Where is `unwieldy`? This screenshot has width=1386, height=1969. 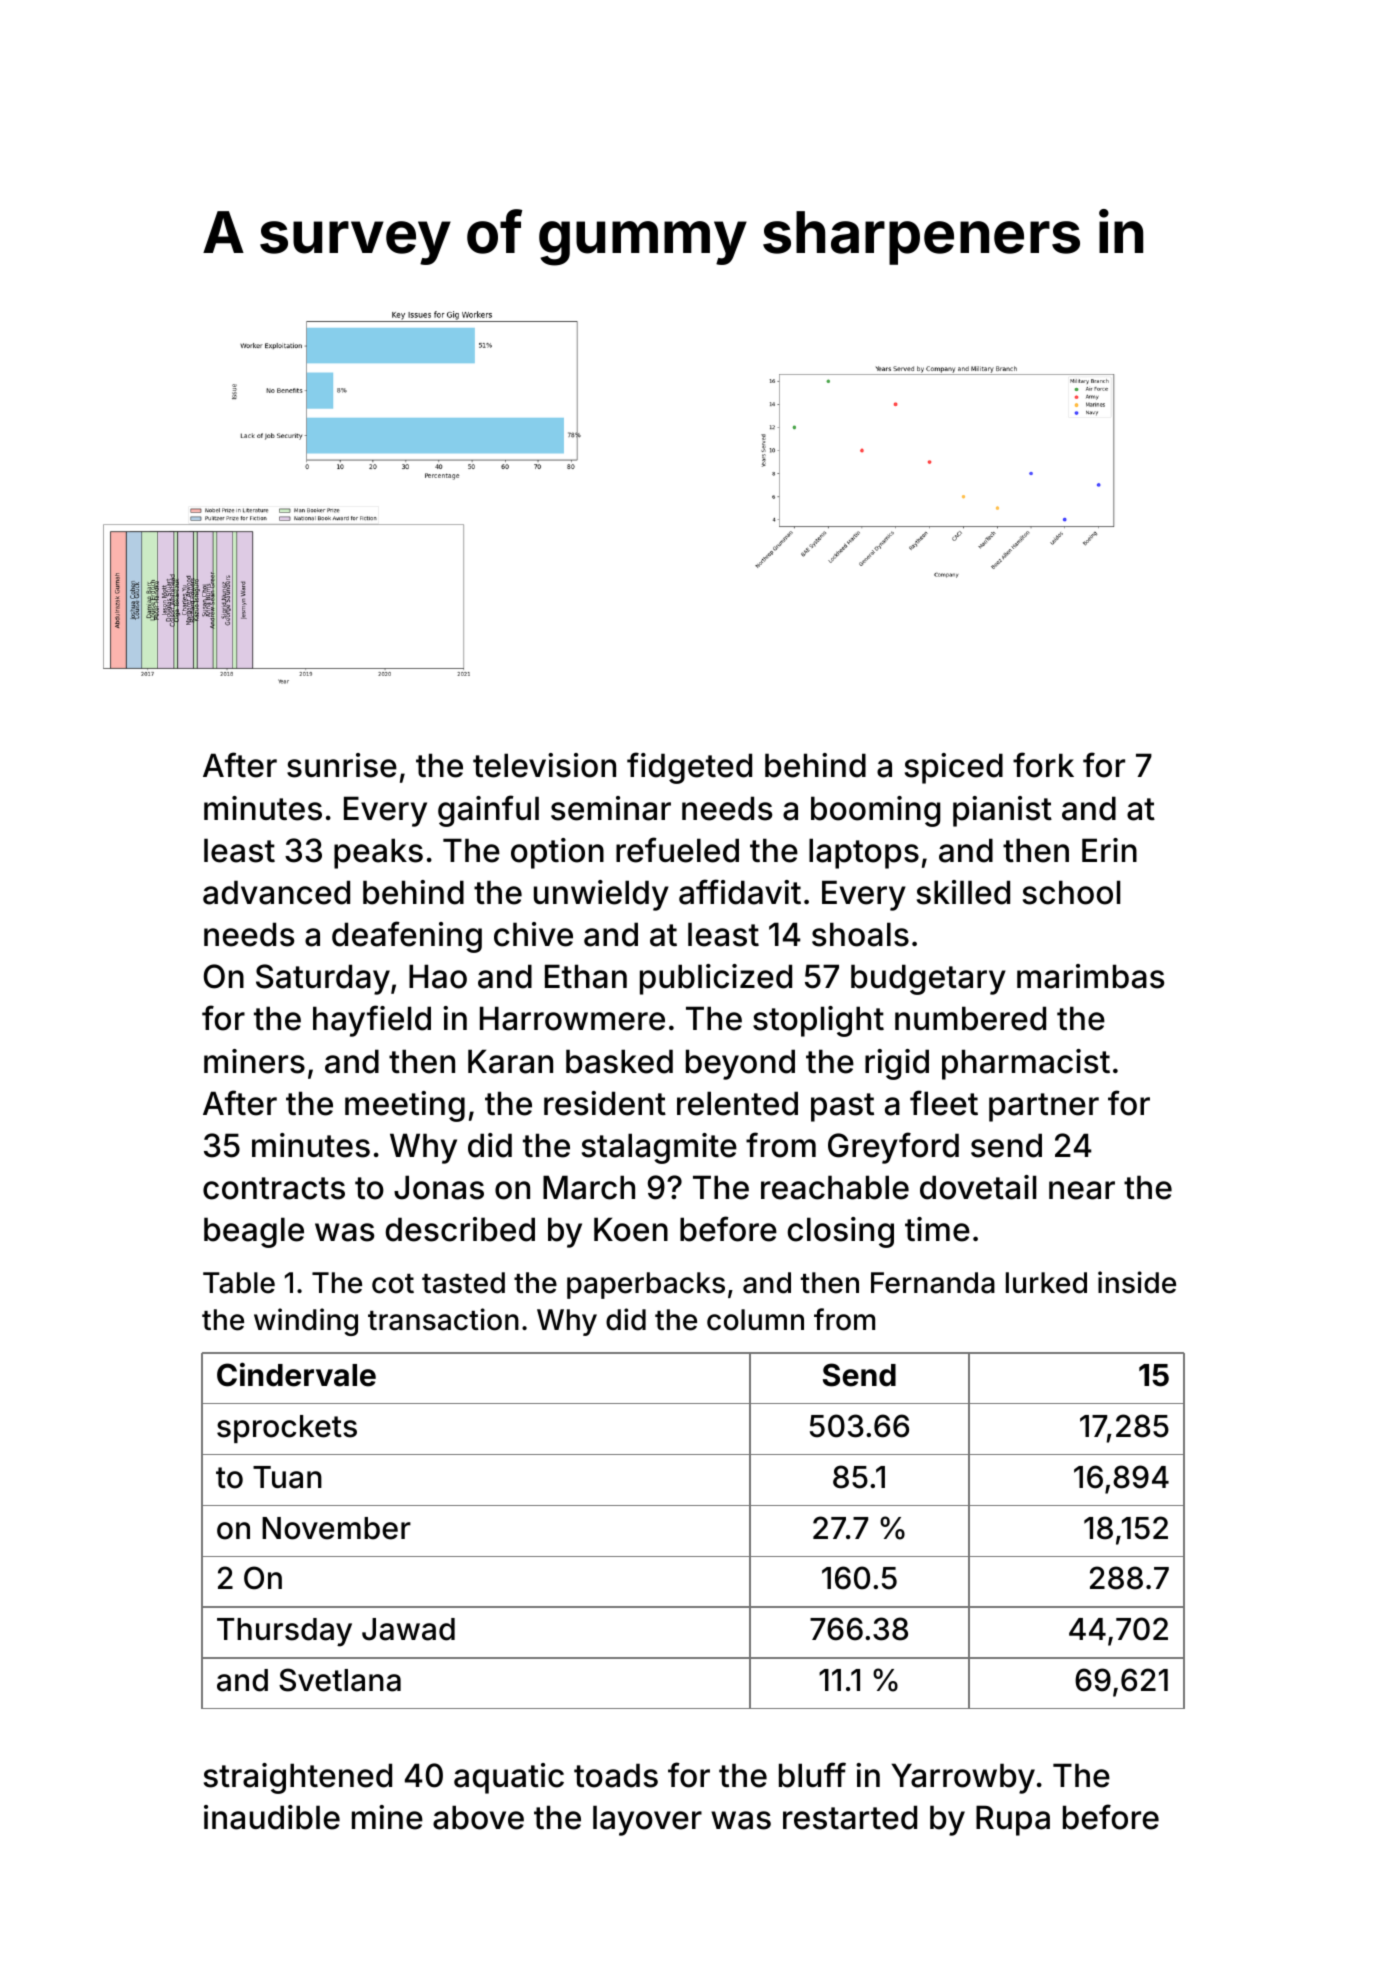
unwieldy is located at coordinates (601, 895).
